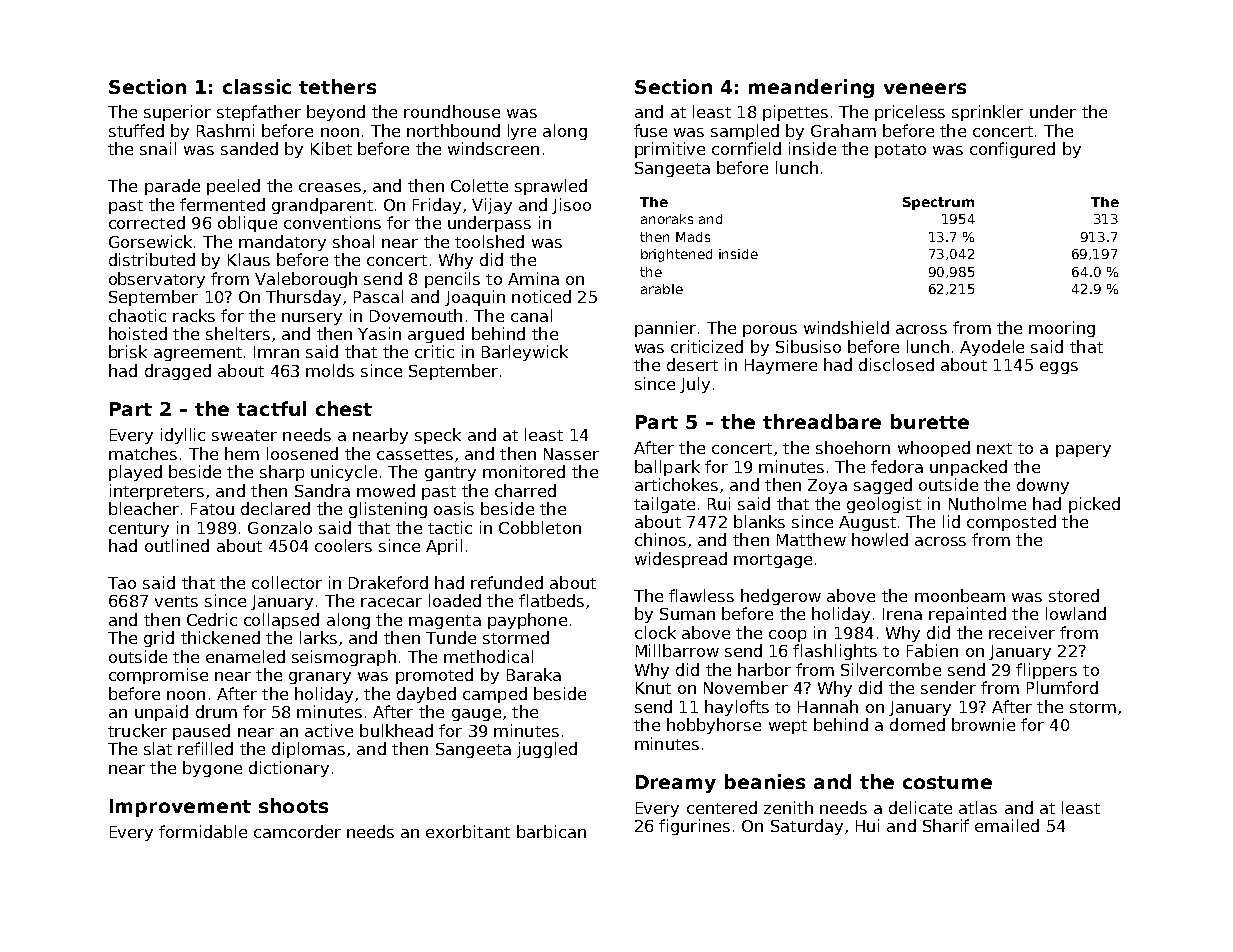 The width and height of the page is (1233, 952). I want to click on Spectrum, so click(938, 203).
